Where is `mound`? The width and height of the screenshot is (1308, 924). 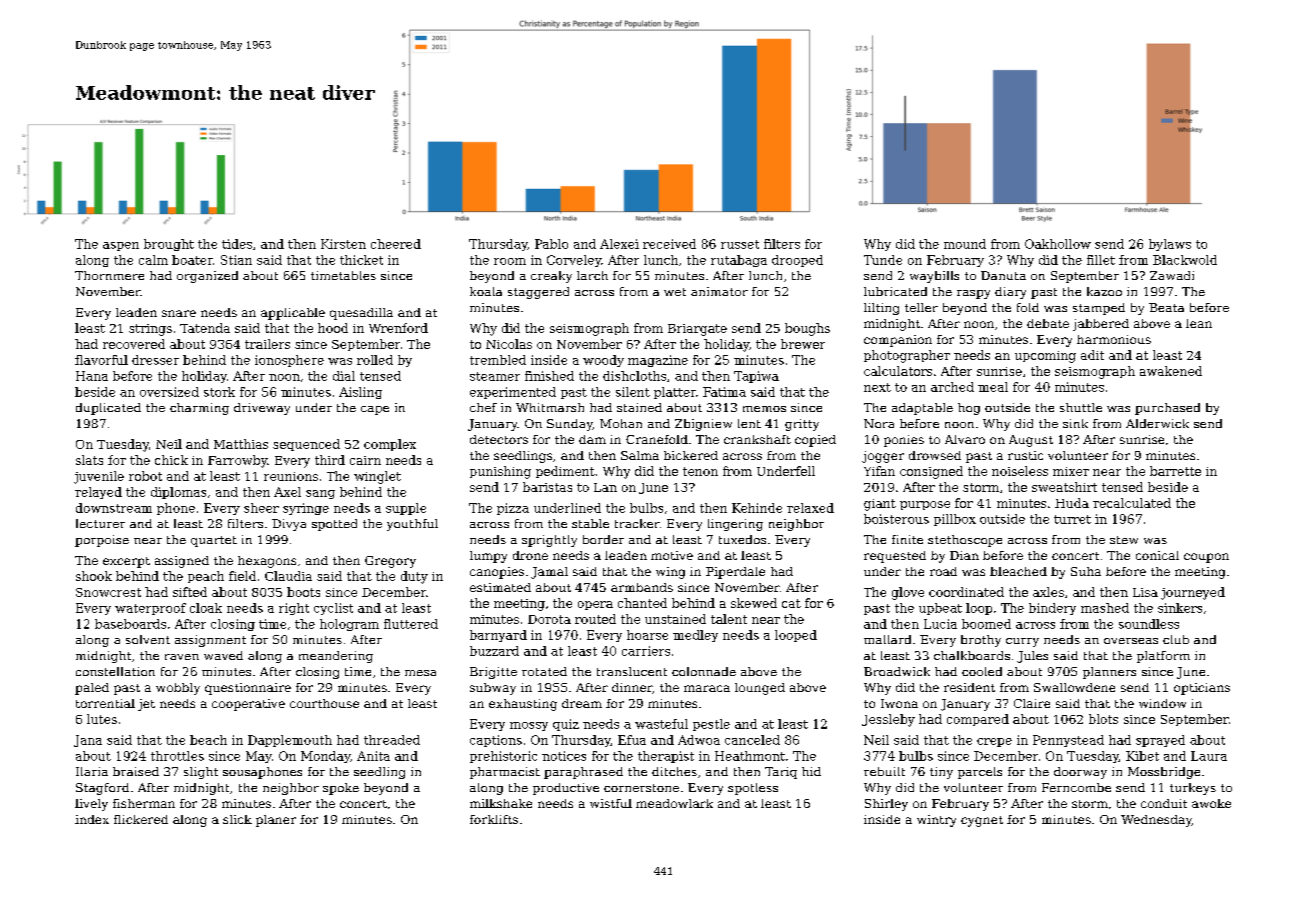 mound is located at coordinates (965, 244).
